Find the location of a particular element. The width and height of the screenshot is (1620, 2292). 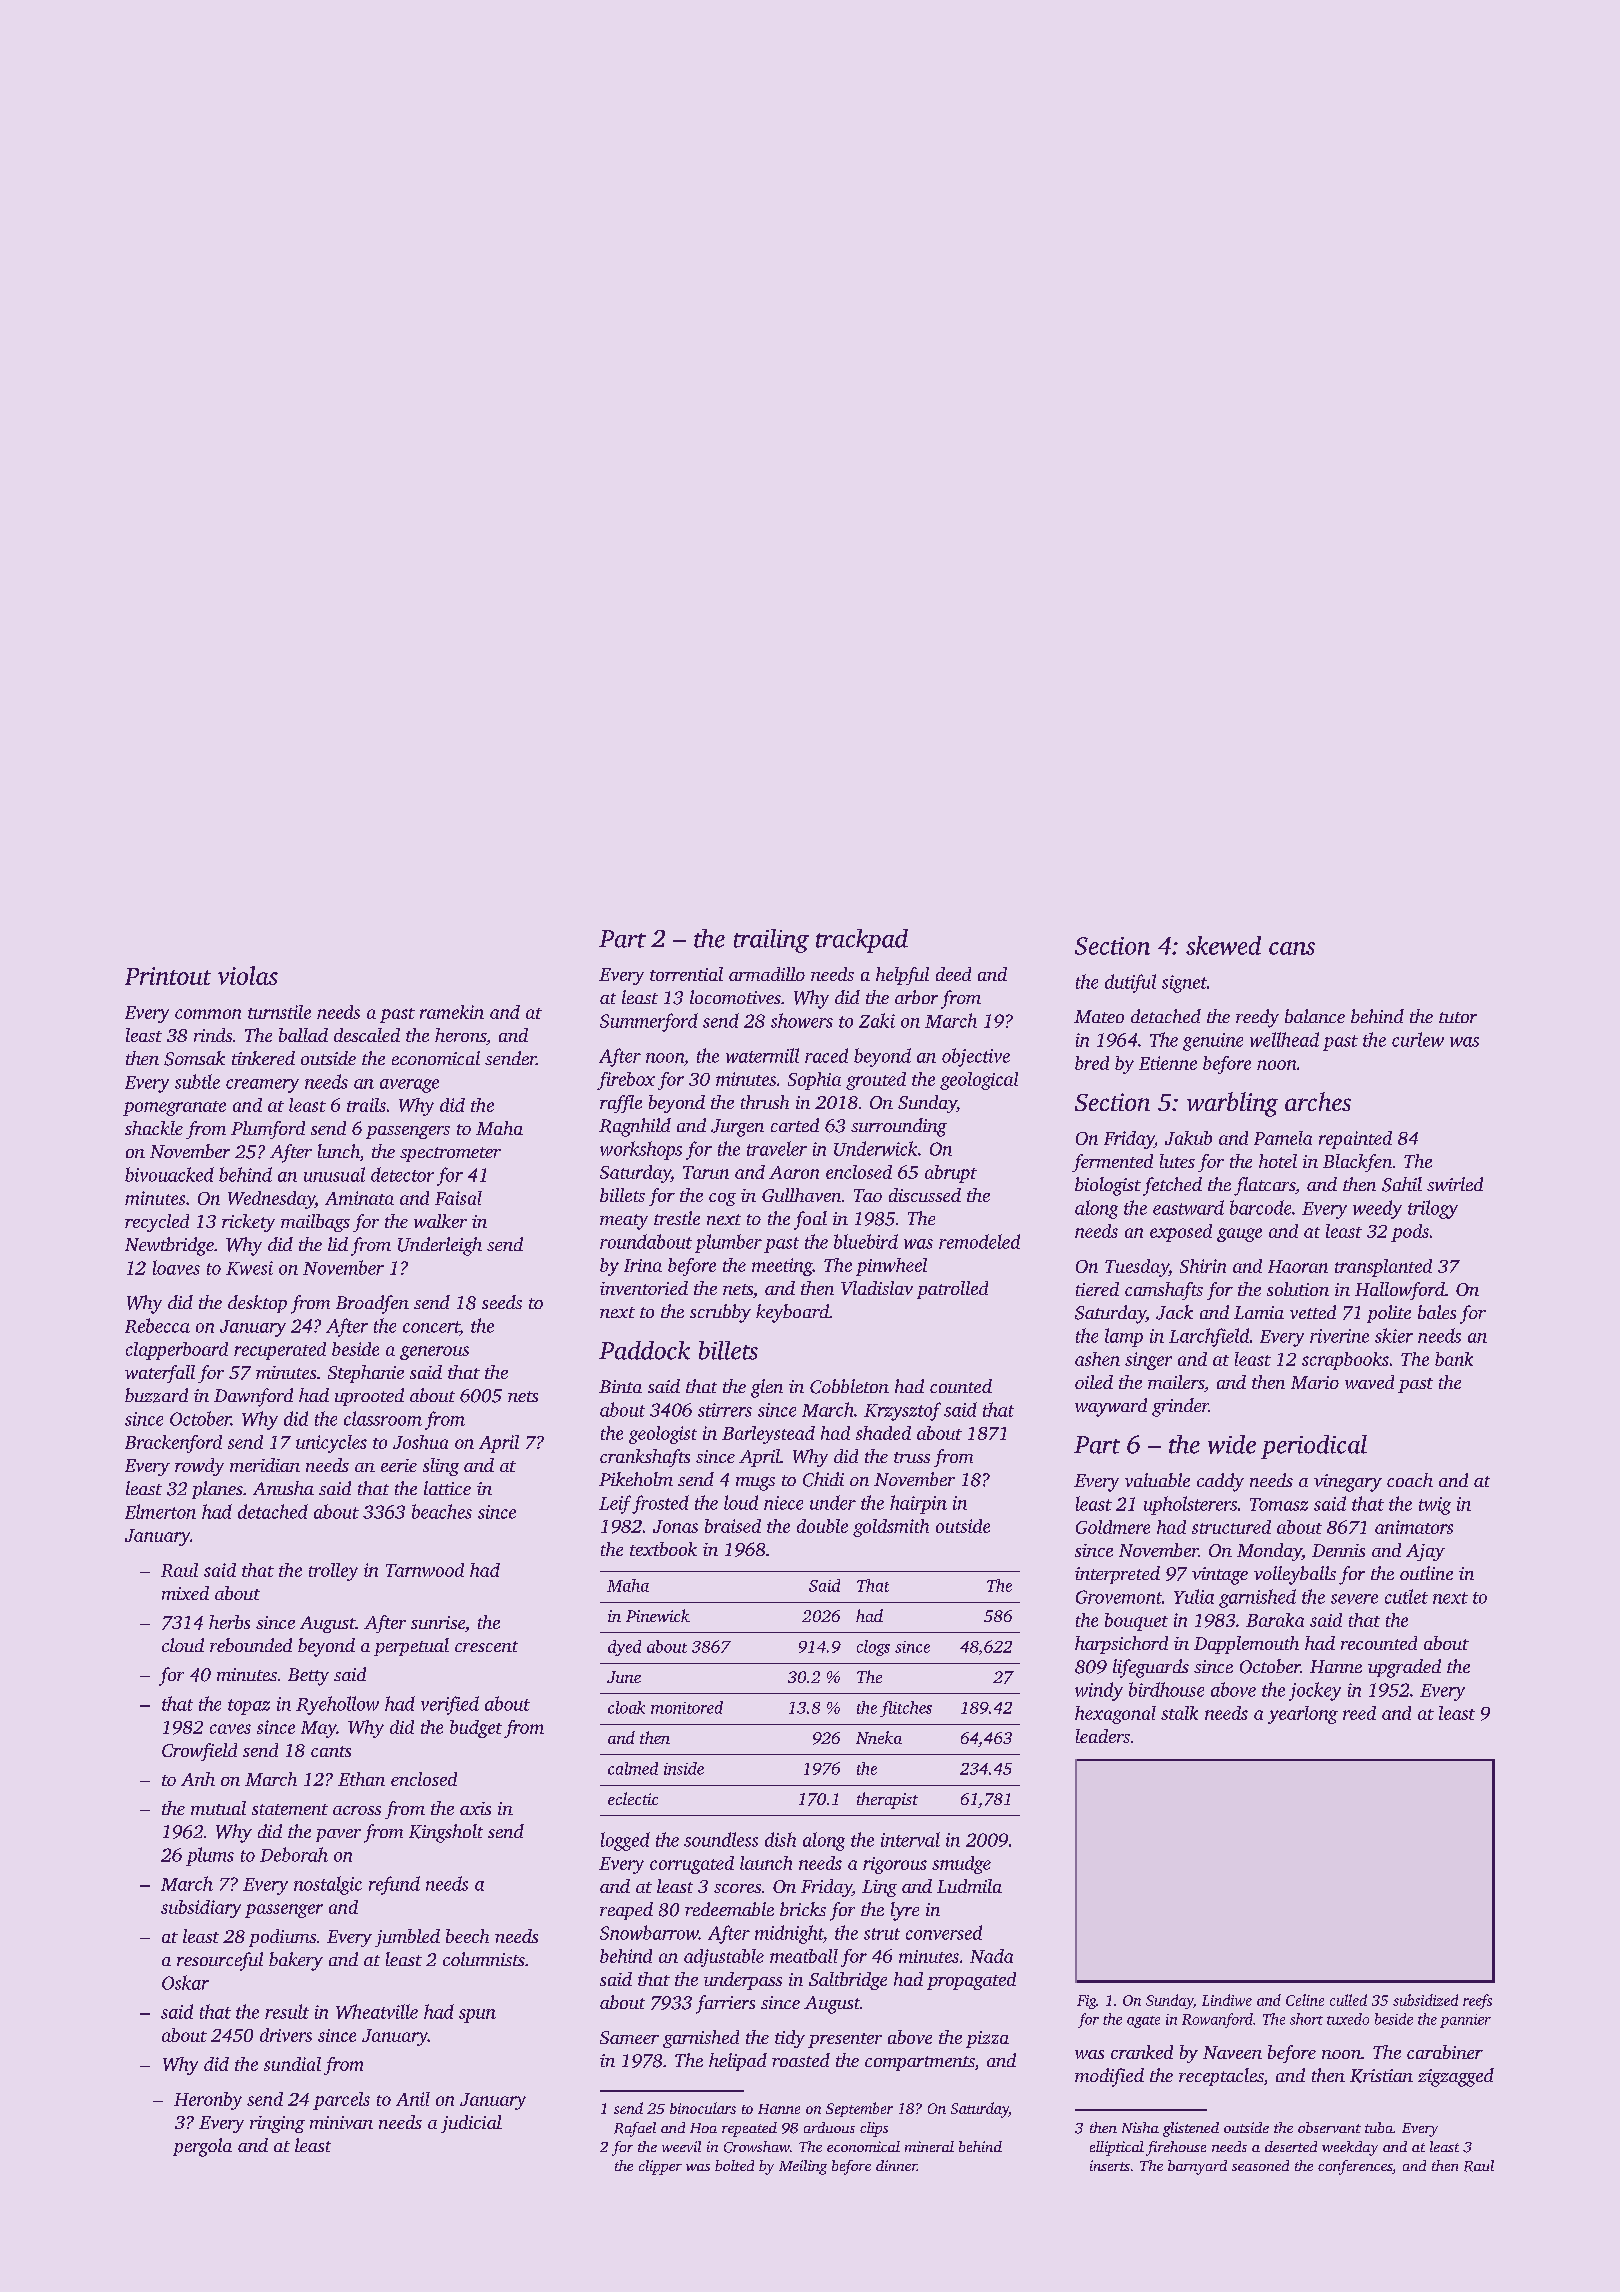

double is located at coordinates (822, 1526).
